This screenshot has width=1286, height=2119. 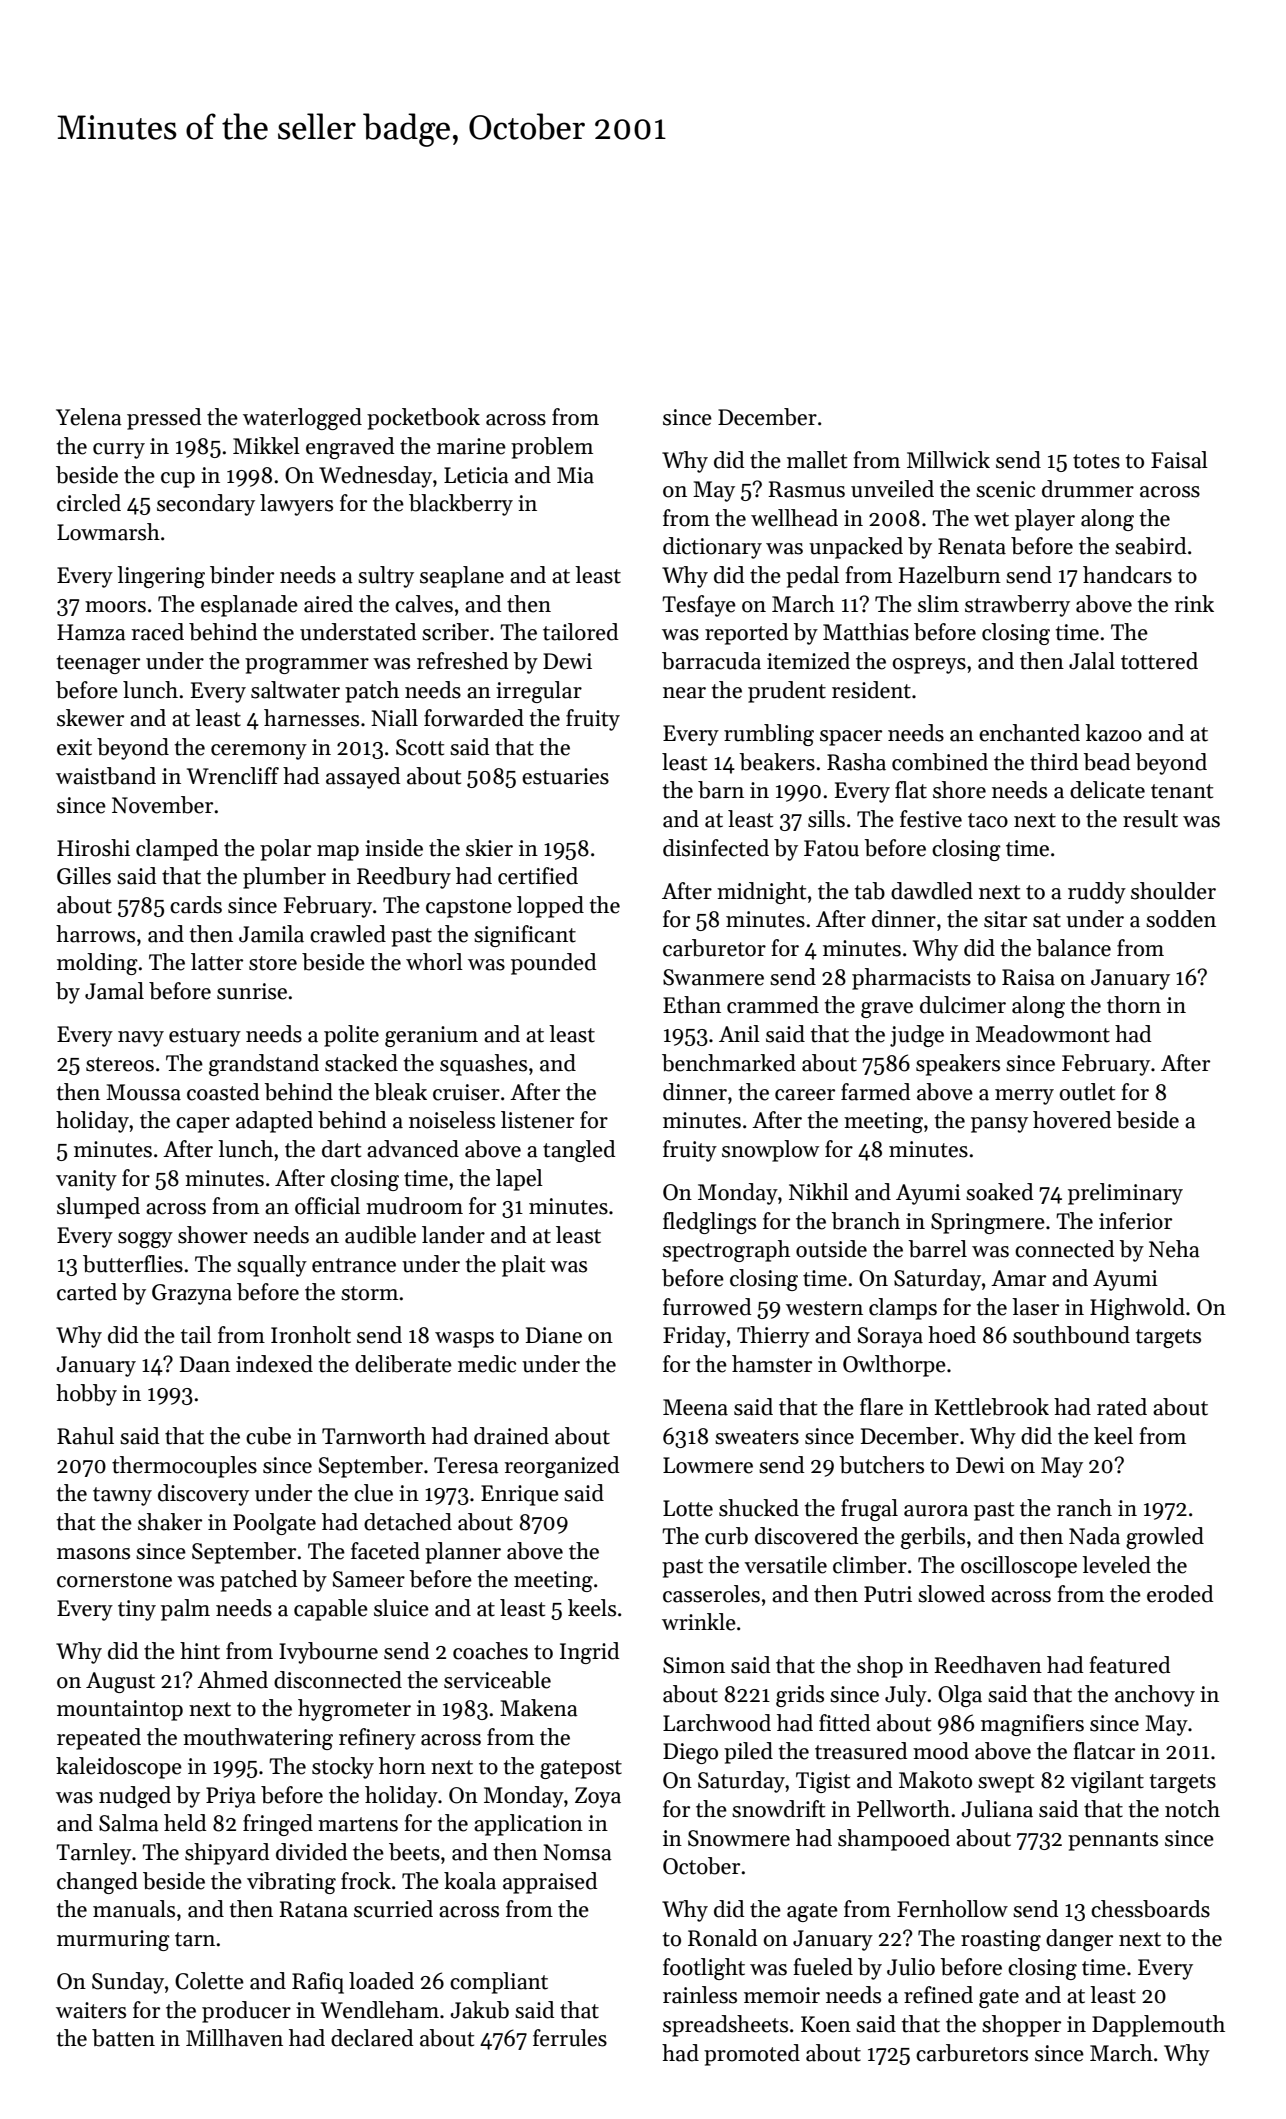 I want to click on estuaries, so click(x=565, y=776).
